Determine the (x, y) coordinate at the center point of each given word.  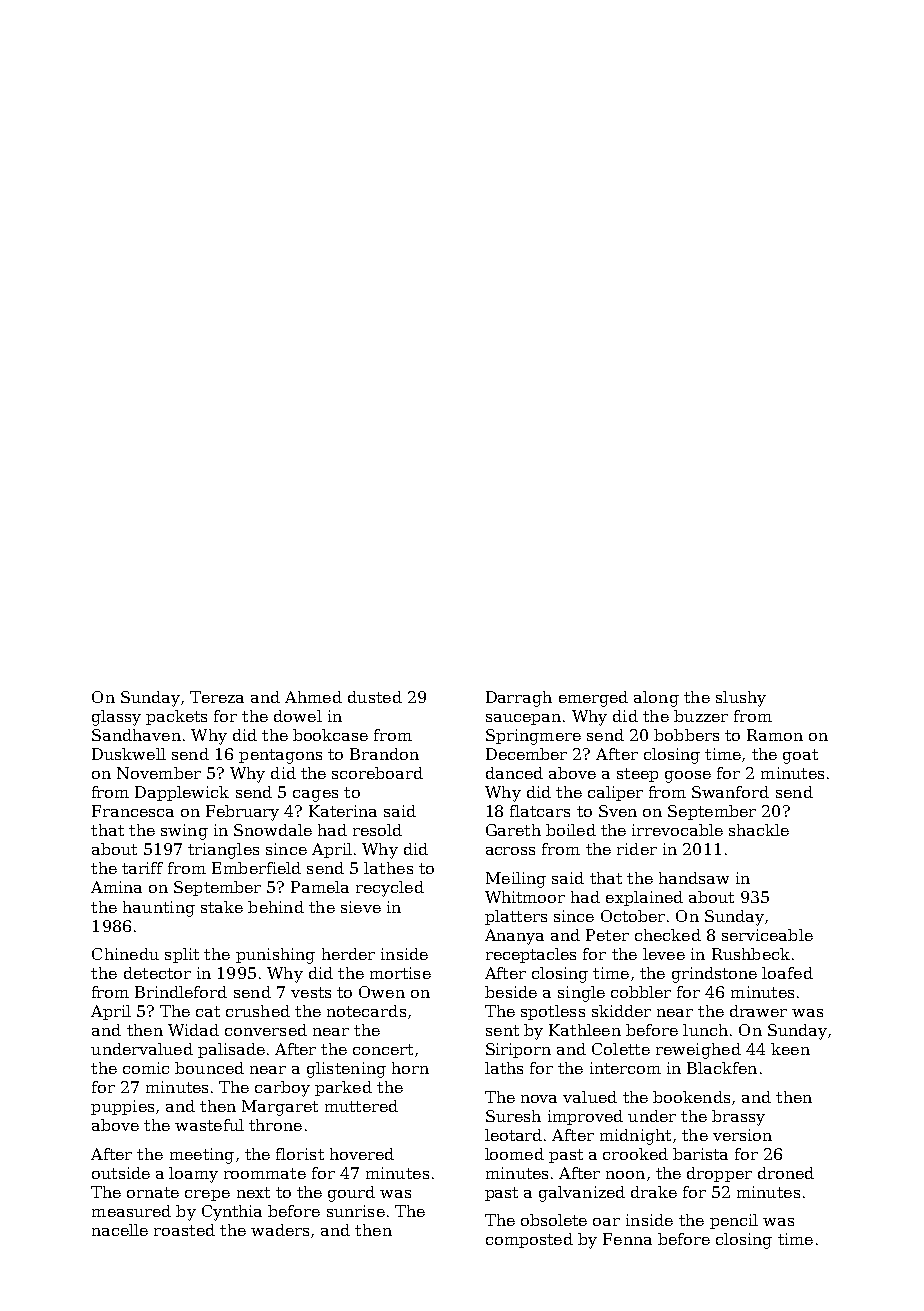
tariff (142, 868)
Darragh (519, 699)
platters (516, 917)
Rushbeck (751, 954)
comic (146, 1068)
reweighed (698, 1051)
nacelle (120, 1230)
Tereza (217, 697)
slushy (741, 699)
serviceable (767, 935)
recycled (390, 889)
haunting (159, 909)
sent (502, 1030)
